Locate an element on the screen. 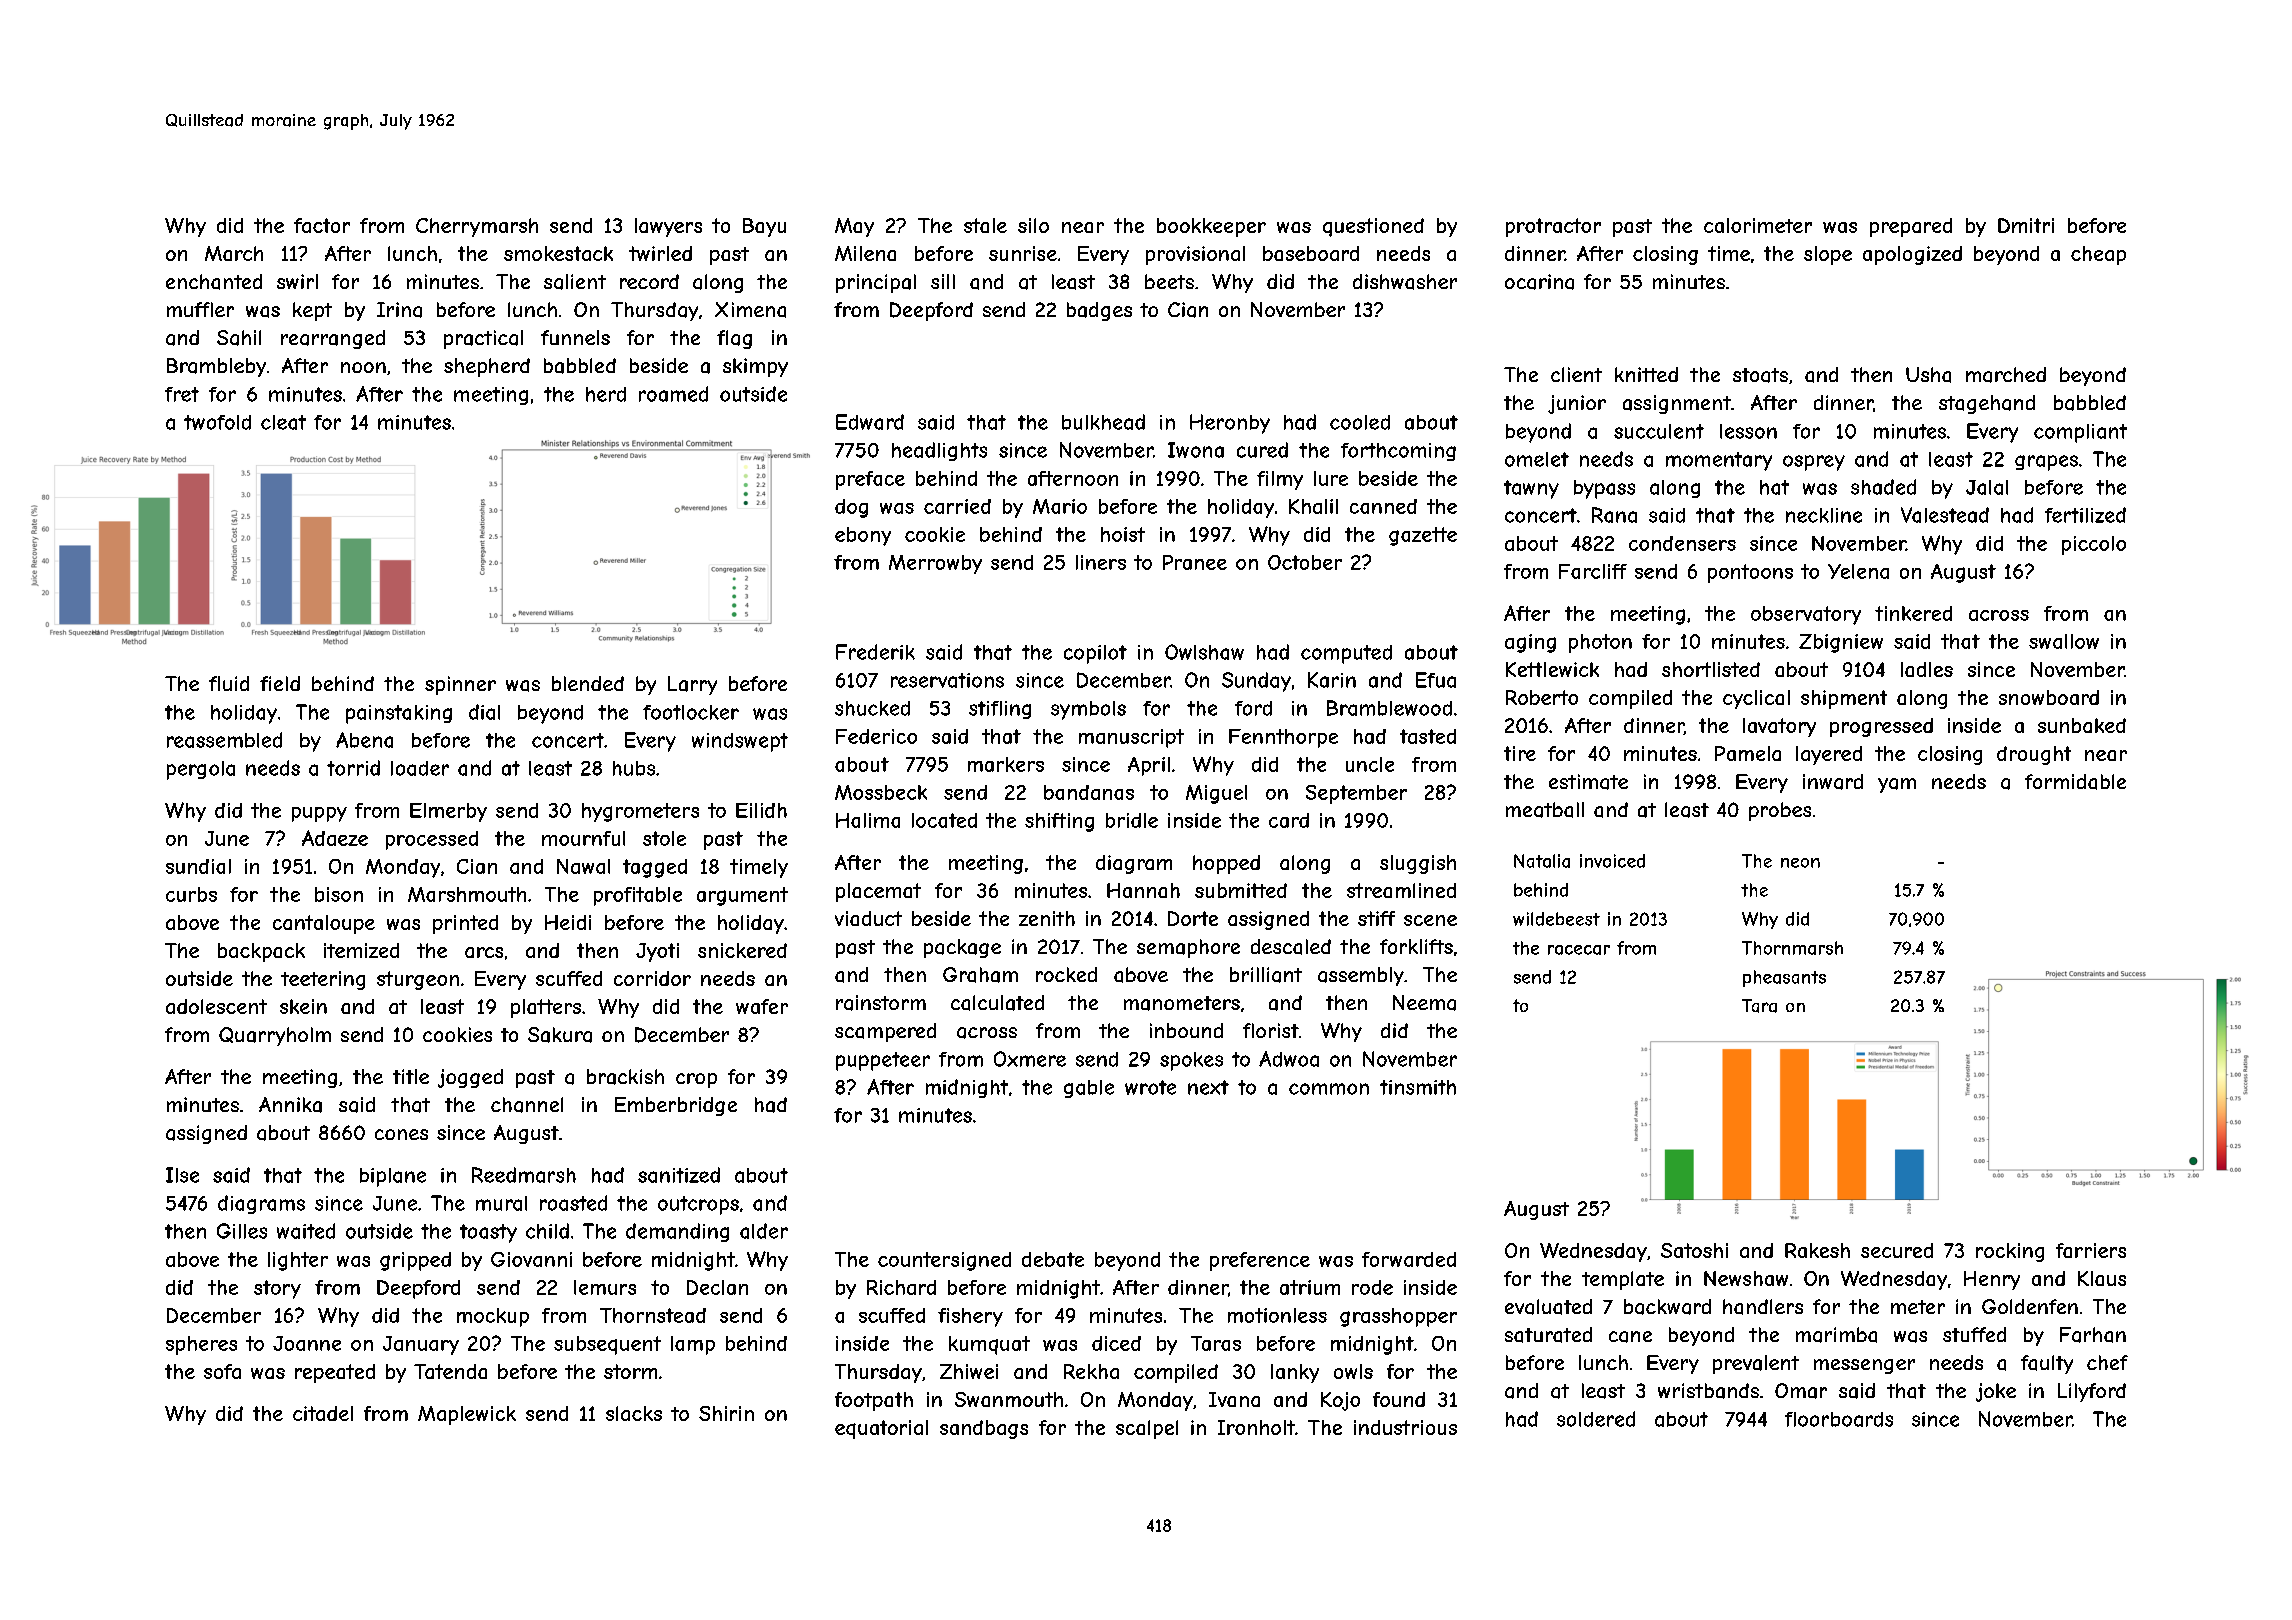  liners is located at coordinates (1101, 562).
